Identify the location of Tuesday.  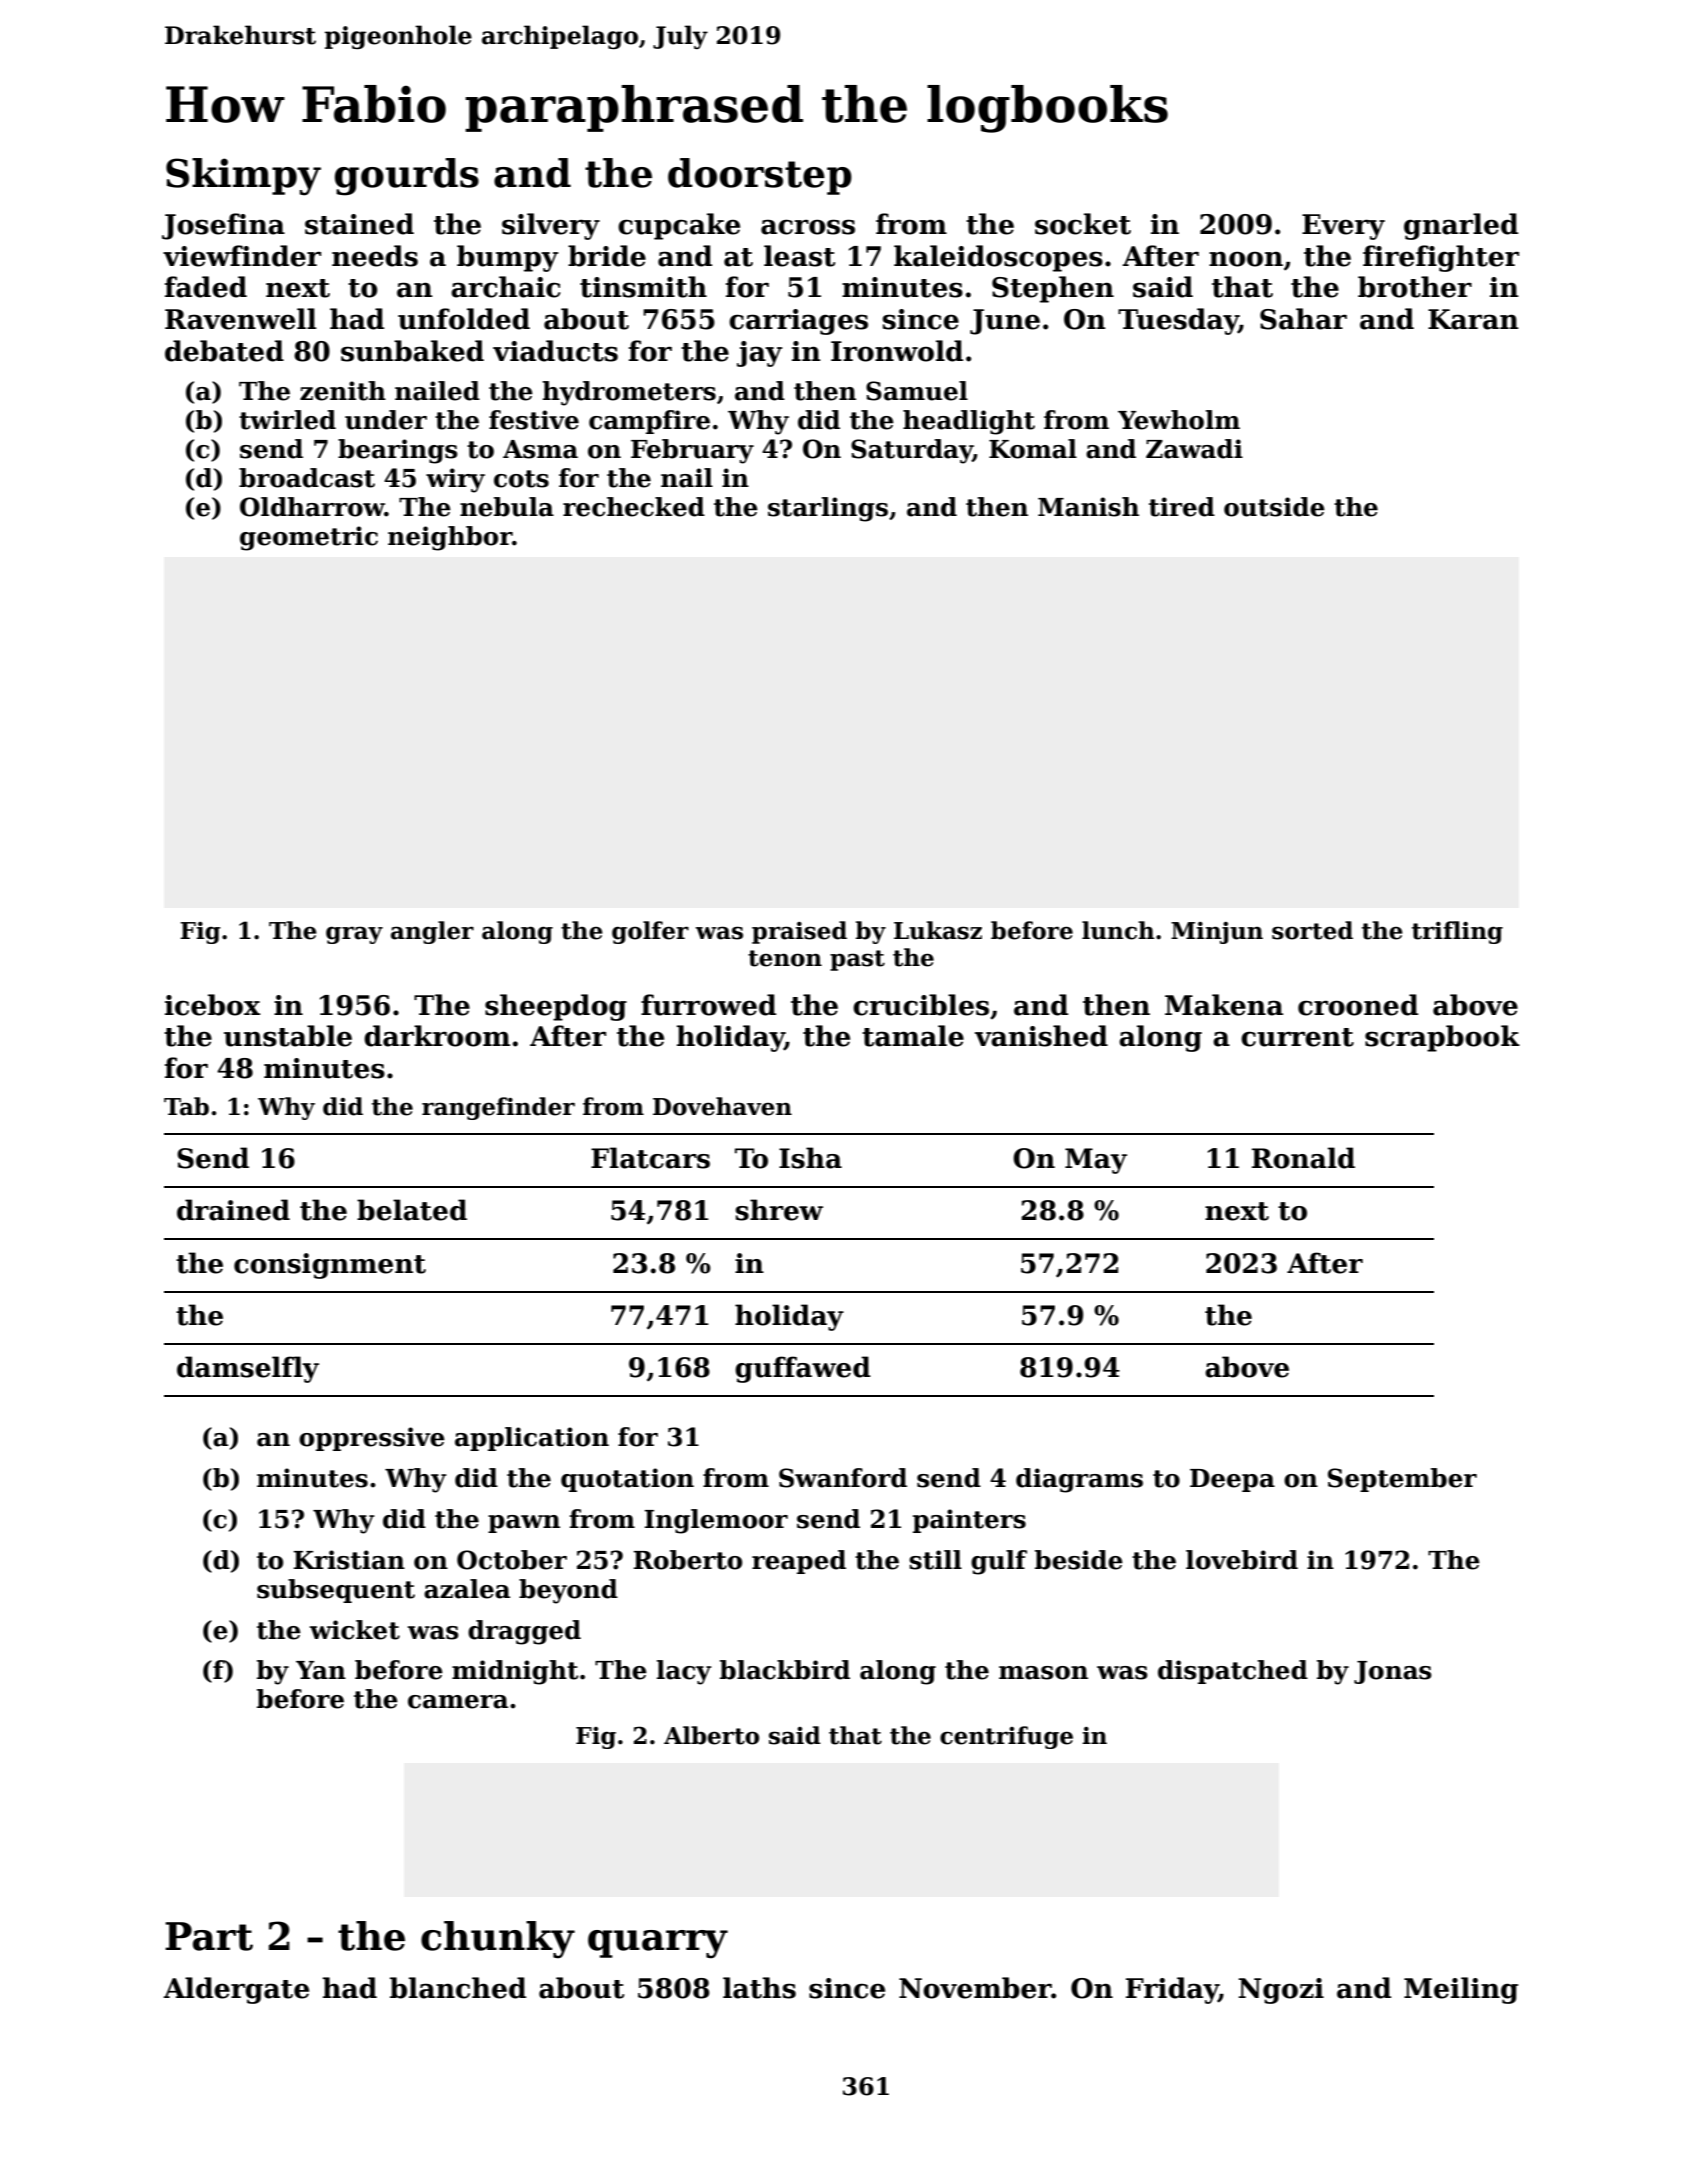
(1178, 321).
